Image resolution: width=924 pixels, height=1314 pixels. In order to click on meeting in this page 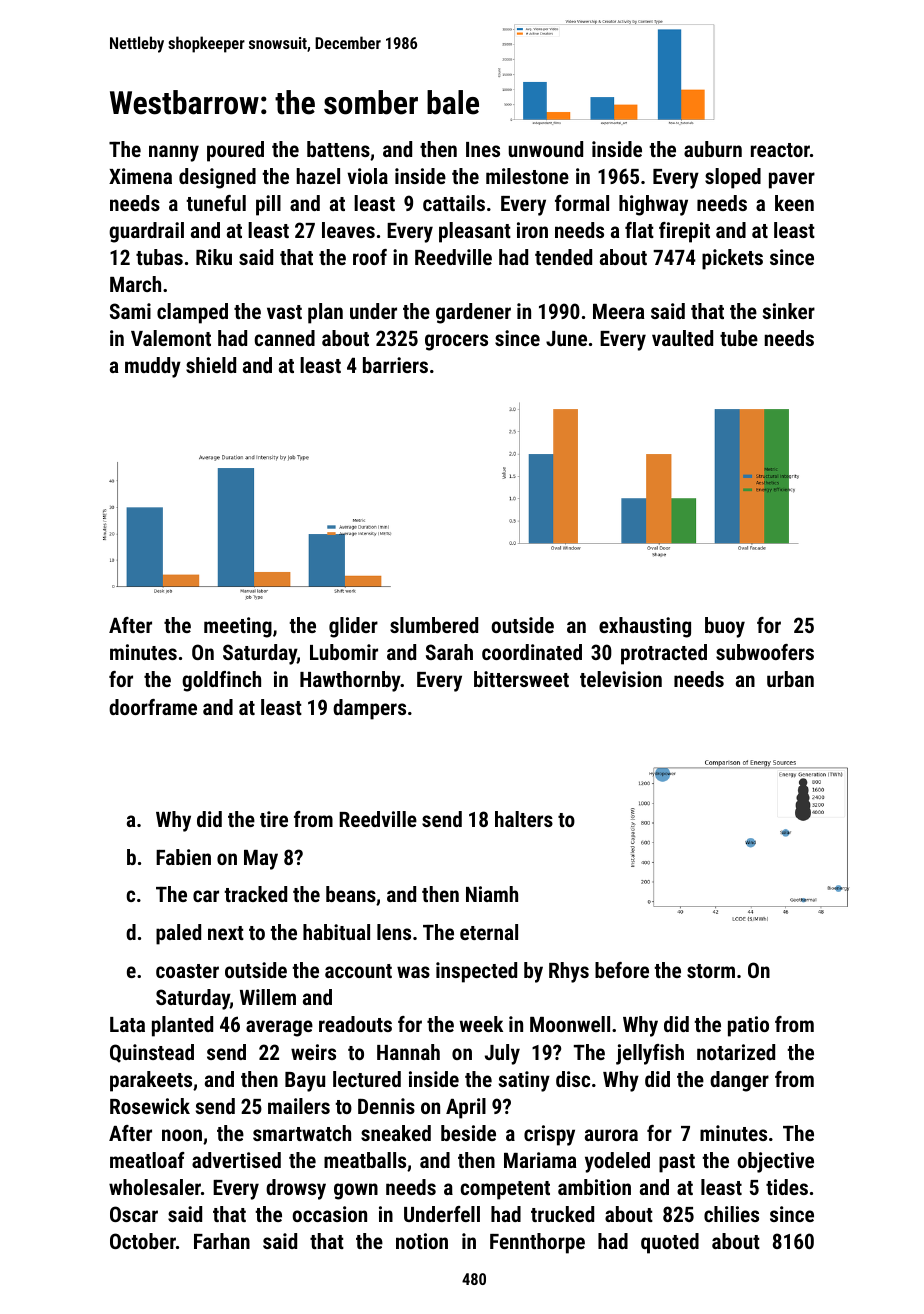, I will do `click(238, 627)`.
